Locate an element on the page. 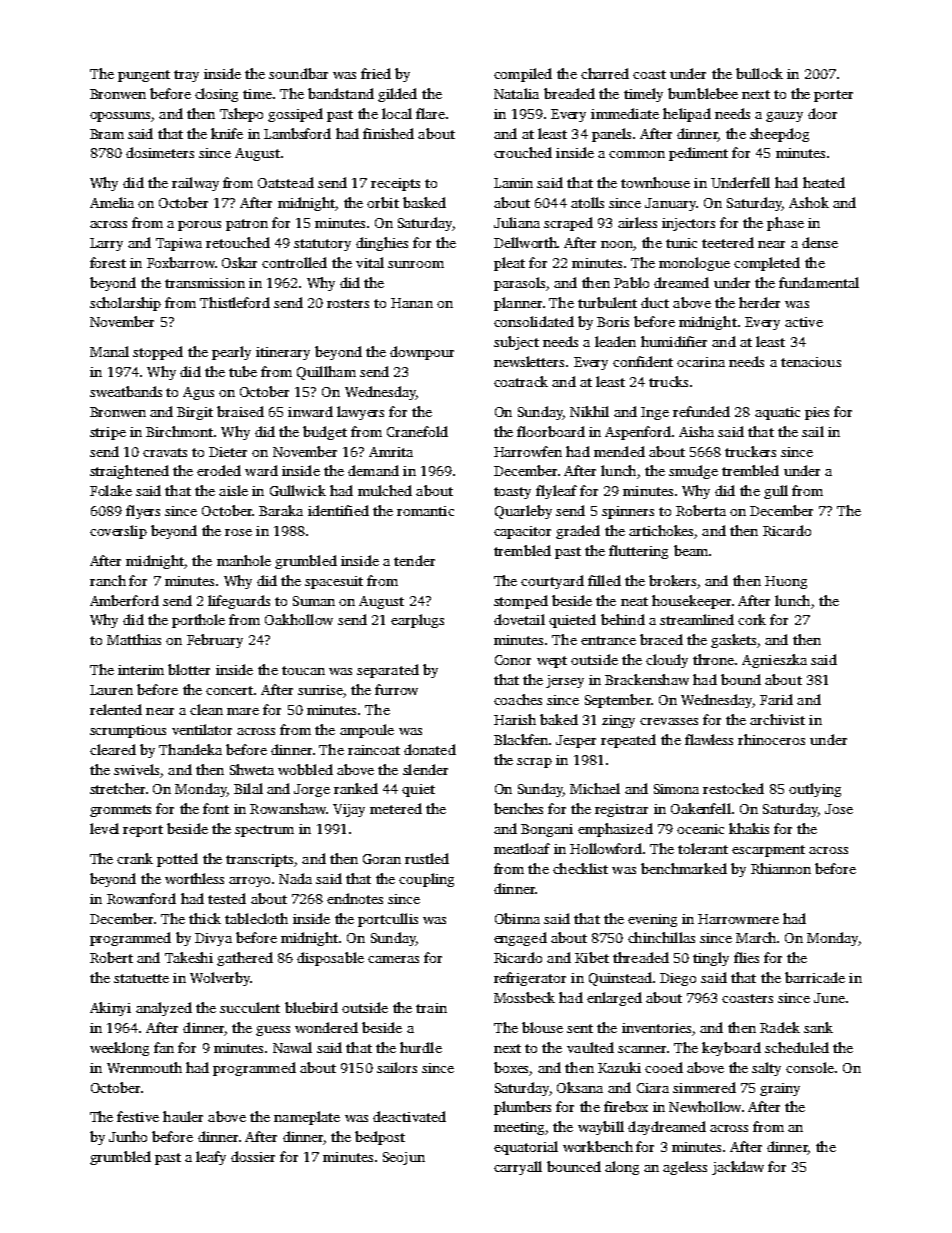 Image resolution: width=952 pixels, height=1233 pixels. tube is located at coordinates (243, 371).
